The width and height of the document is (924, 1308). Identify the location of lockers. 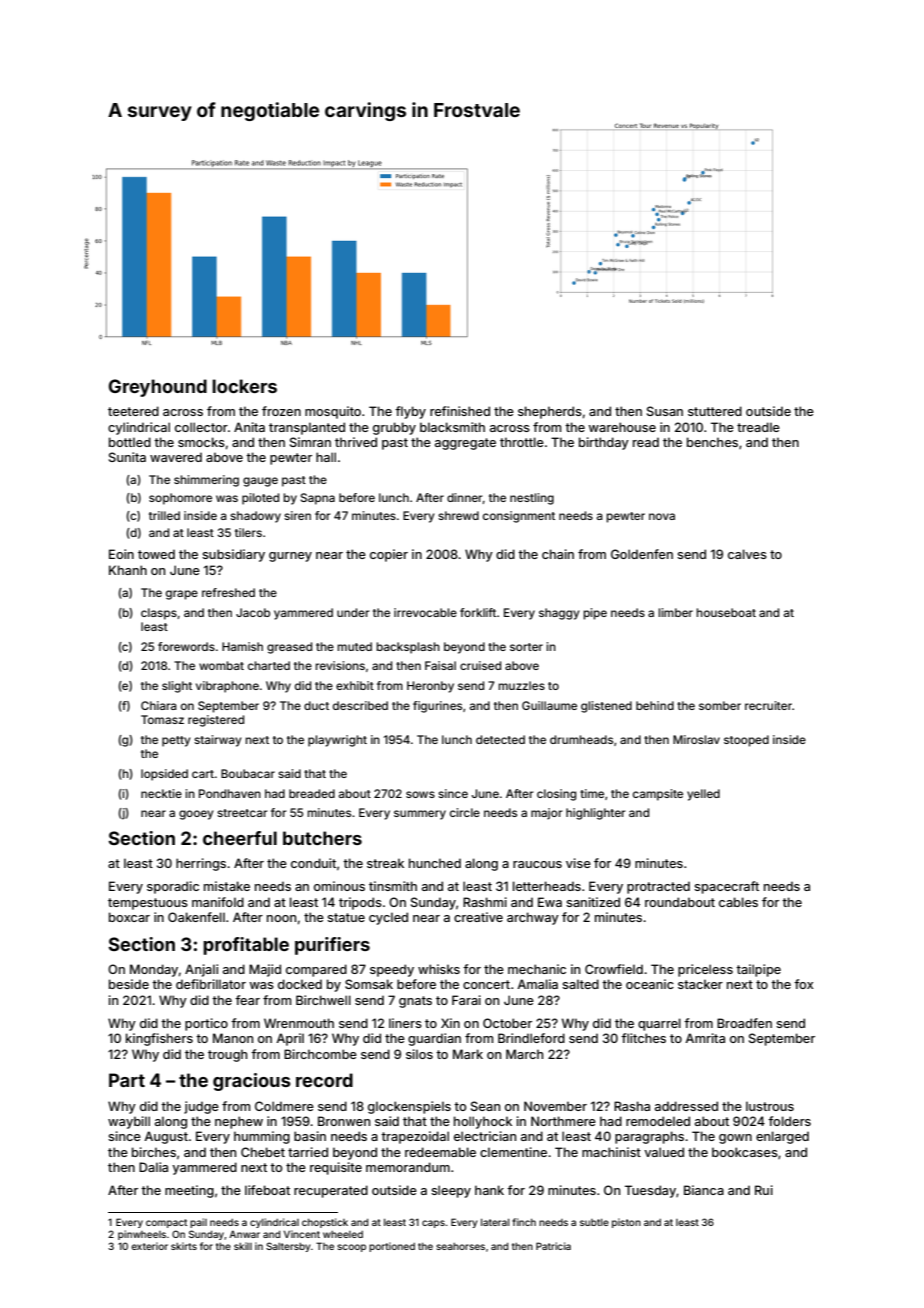
(244, 386).
